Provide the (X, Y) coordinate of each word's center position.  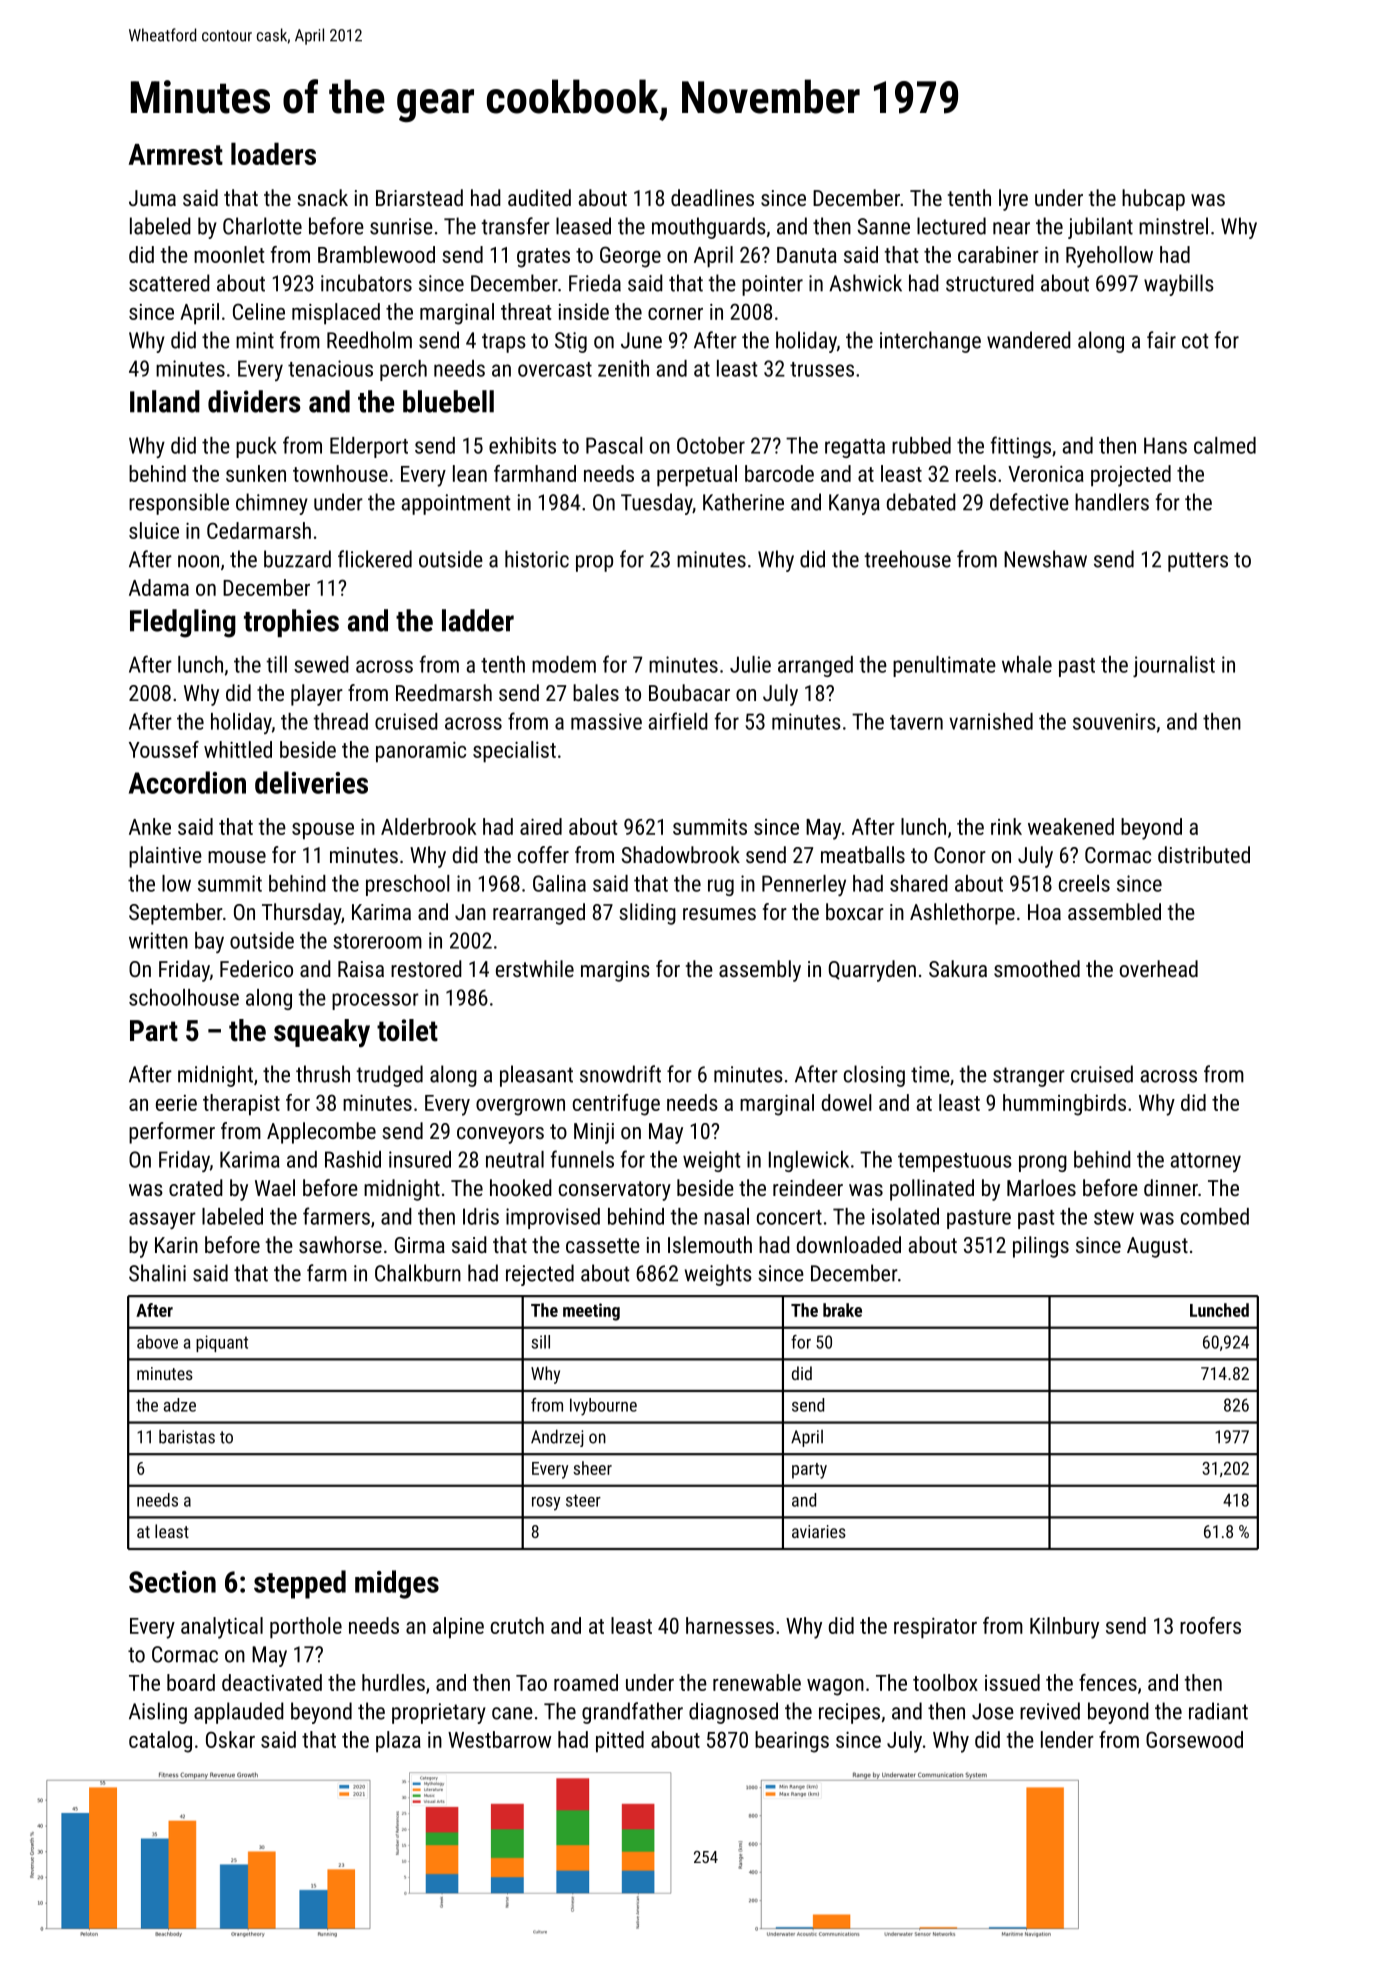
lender (1067, 1739)
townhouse (340, 473)
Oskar (230, 1739)
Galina (559, 883)
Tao (531, 1683)
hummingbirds (1064, 1105)
